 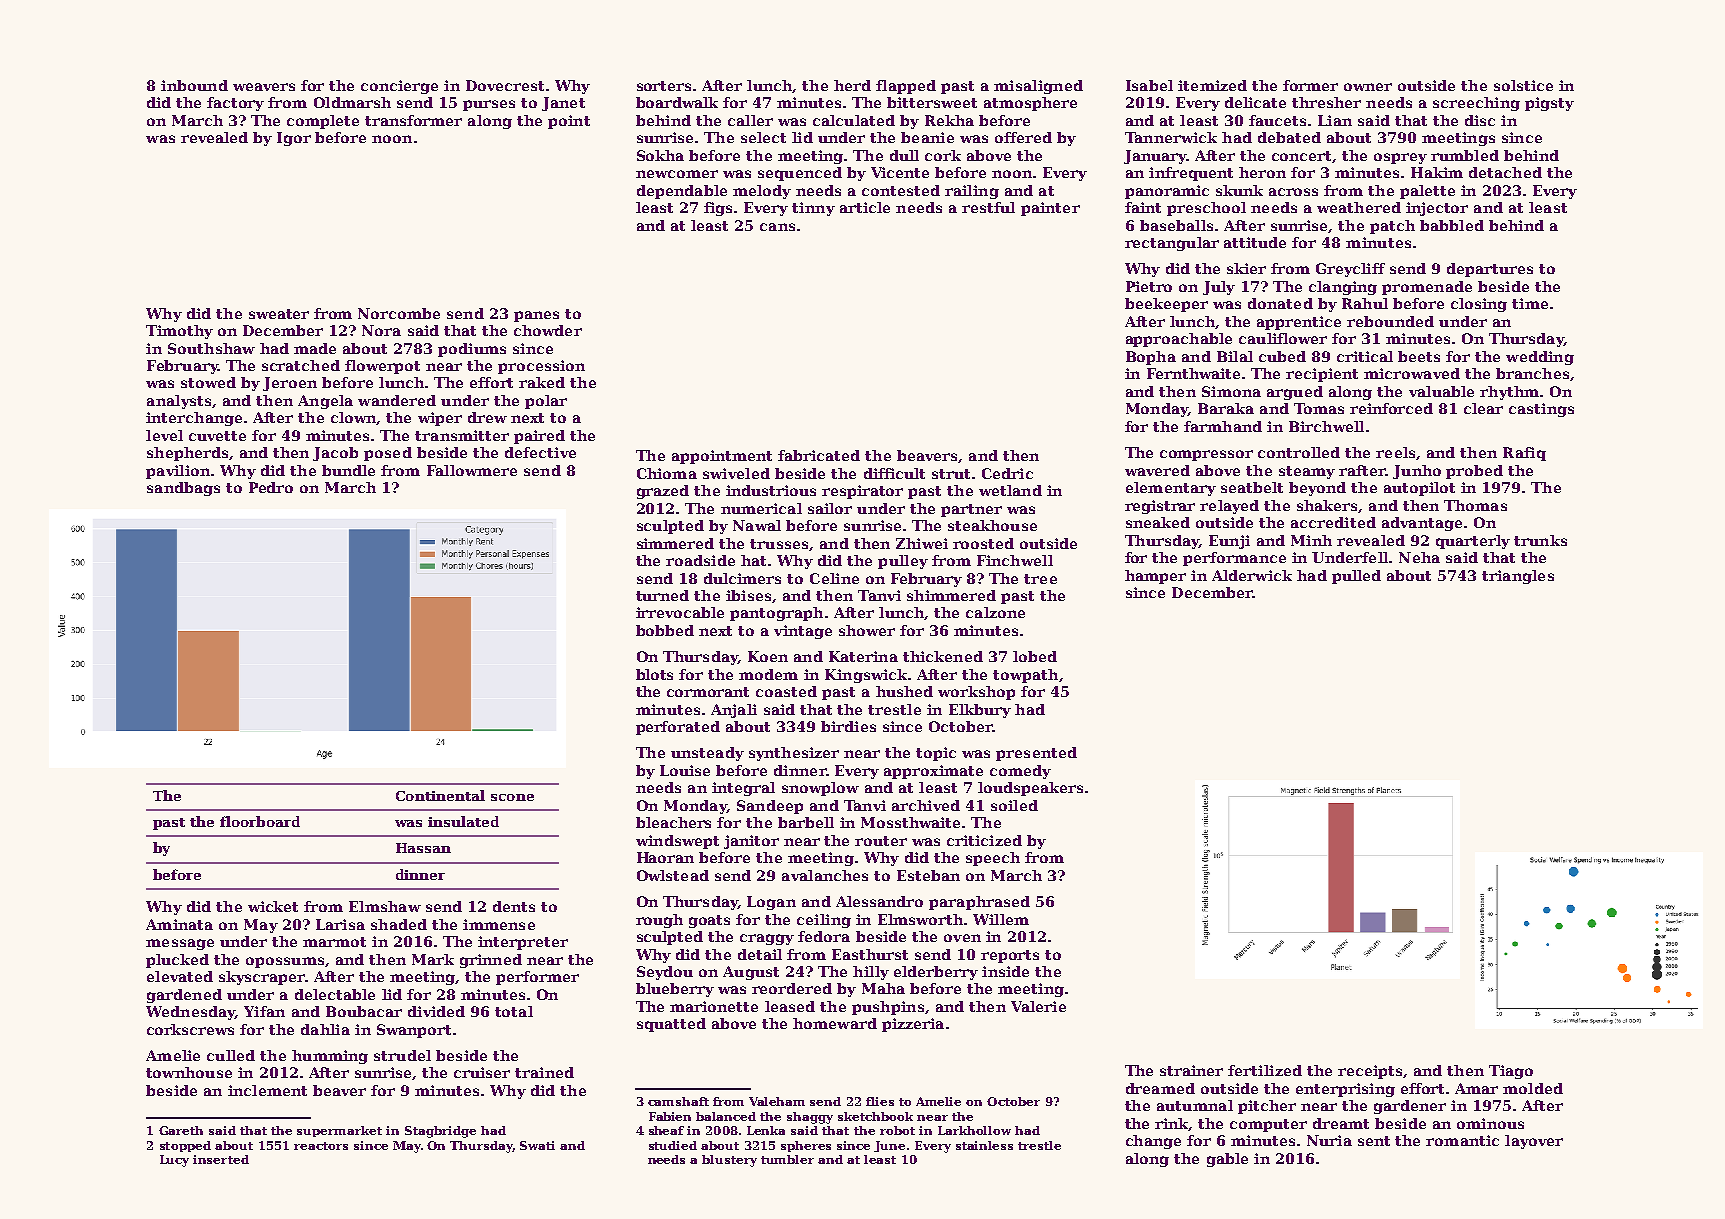 What do you see at coordinates (1191, 1070) in the screenshot?
I see `strainer` at bounding box center [1191, 1070].
